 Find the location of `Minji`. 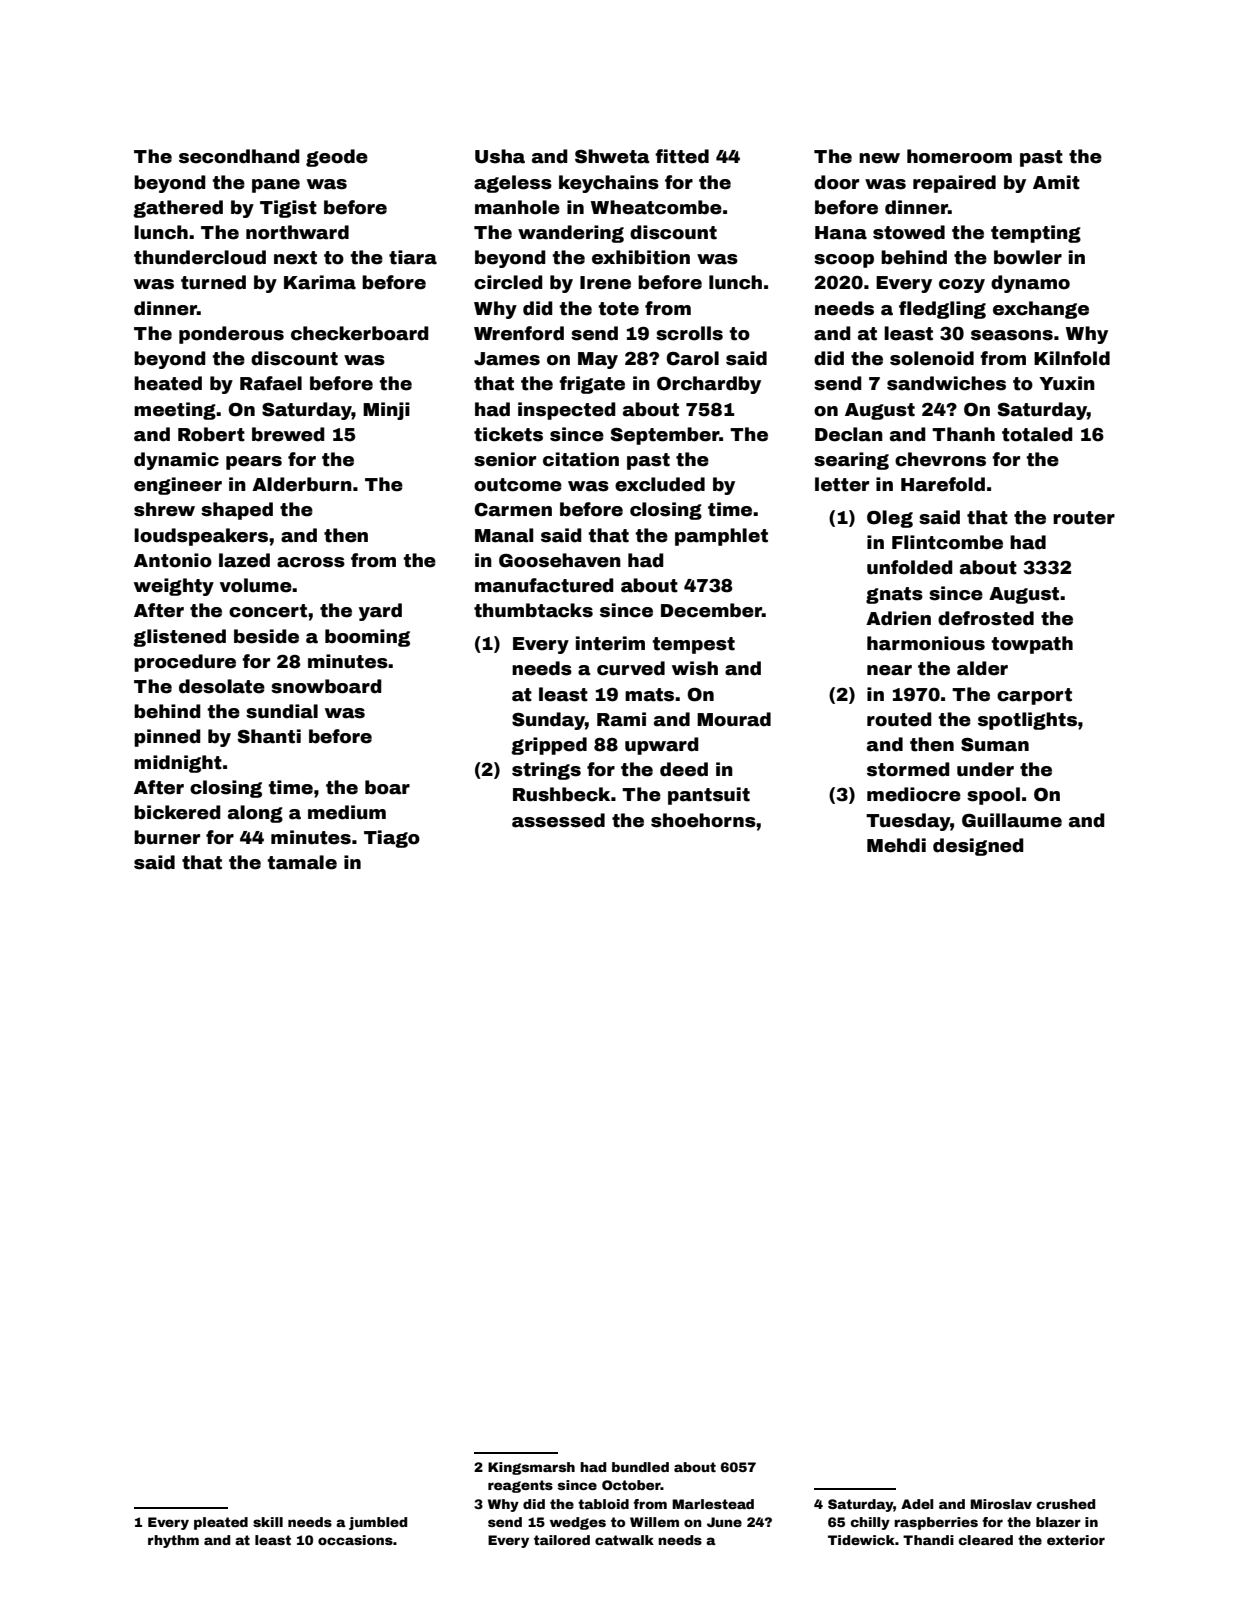

Minji is located at coordinates (386, 411).
